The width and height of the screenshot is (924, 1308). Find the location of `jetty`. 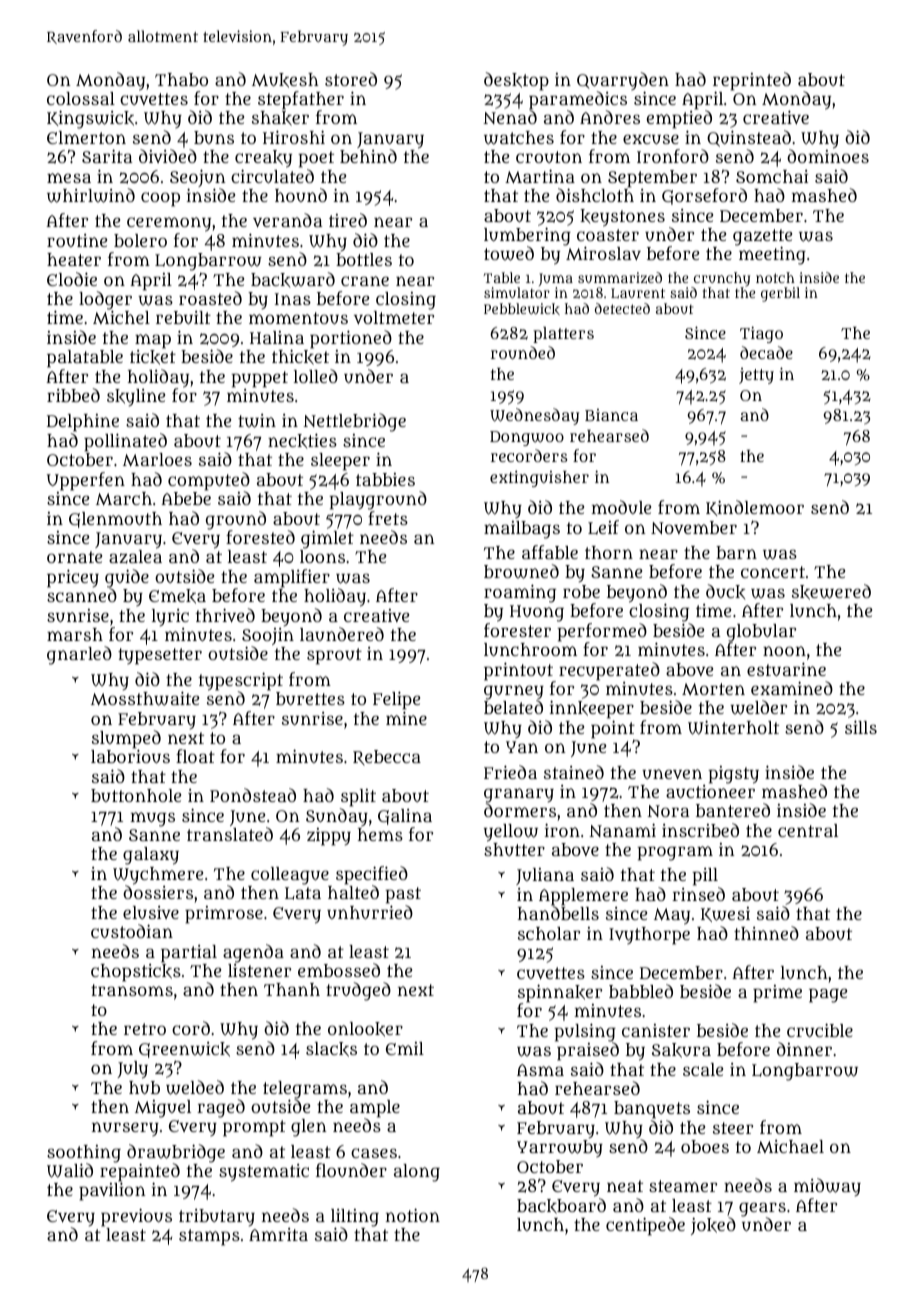

jetty is located at coordinates (756, 376).
